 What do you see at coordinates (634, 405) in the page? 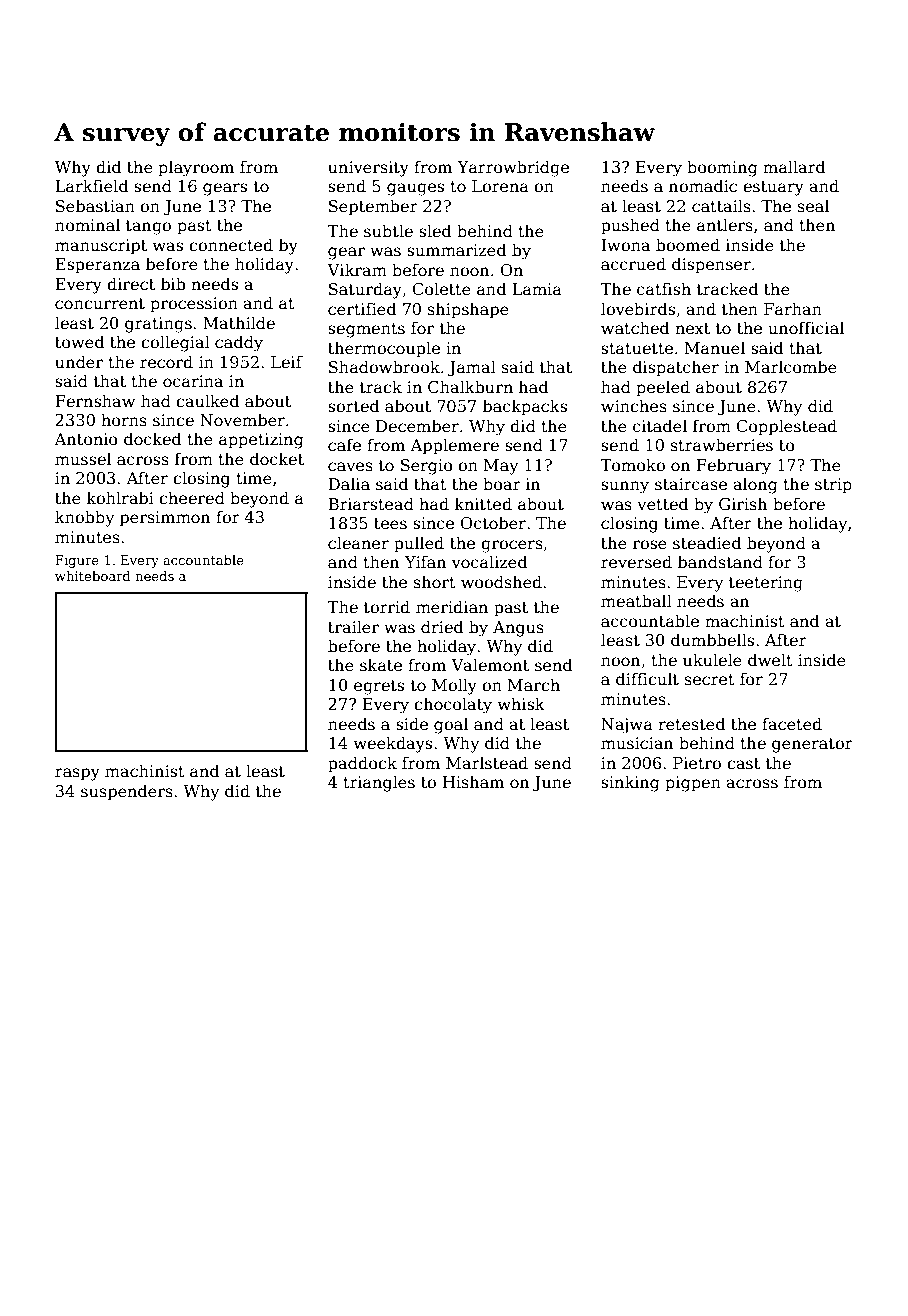
I see `winches` at bounding box center [634, 405].
